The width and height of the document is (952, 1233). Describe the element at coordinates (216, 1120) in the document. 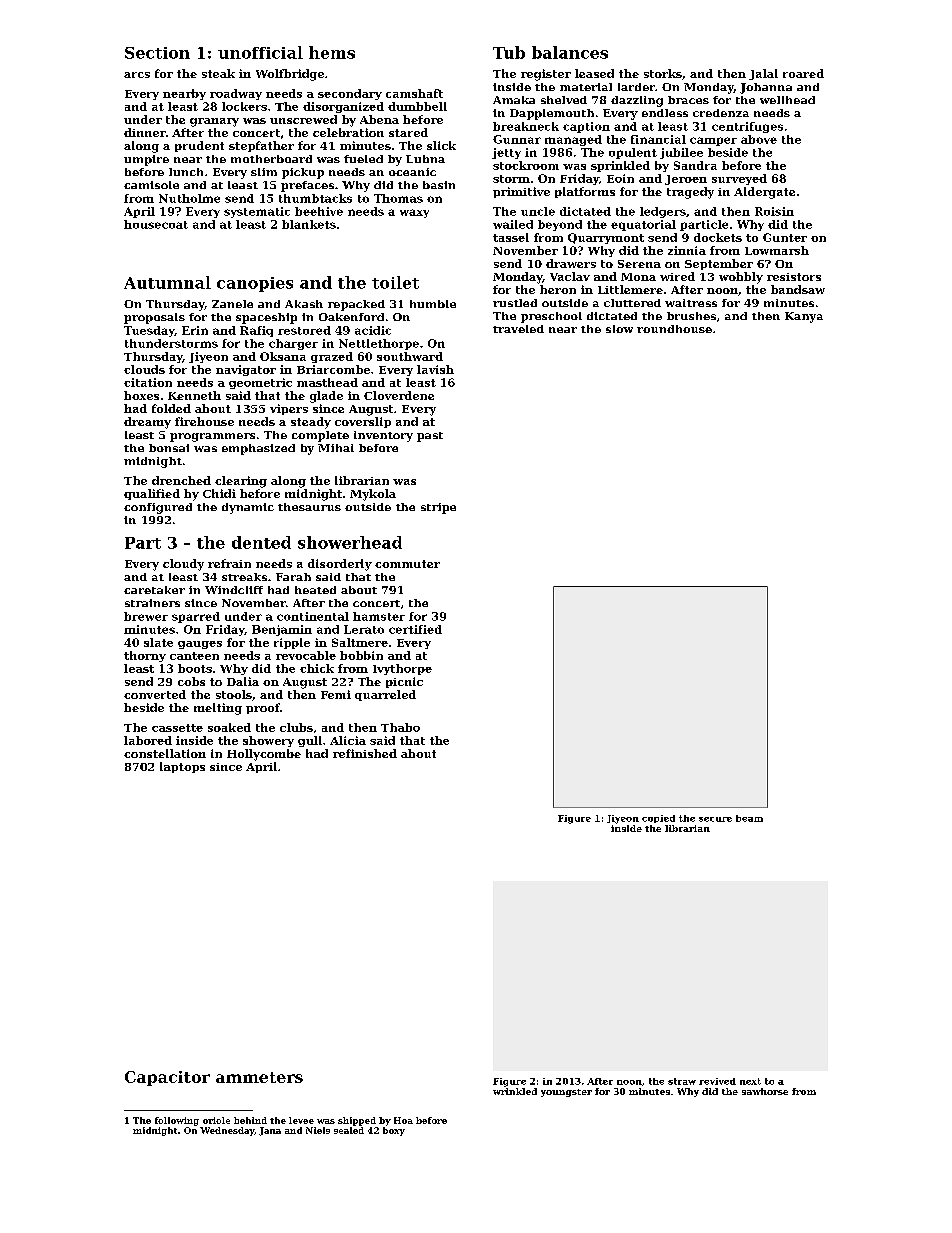

I see `oriole` at that location.
